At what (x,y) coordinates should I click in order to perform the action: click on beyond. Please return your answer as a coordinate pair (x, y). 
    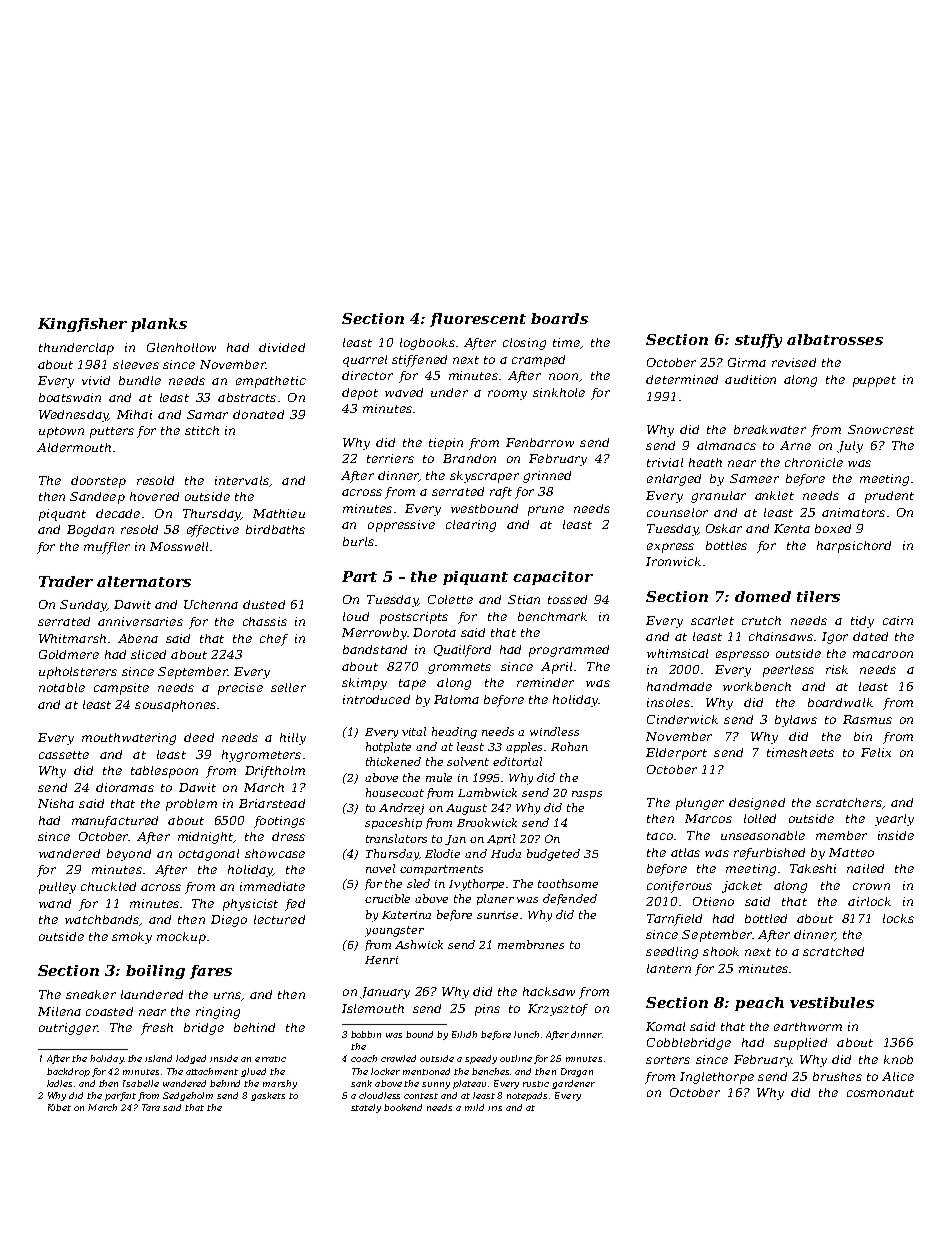
    Looking at the image, I should click on (129, 855).
